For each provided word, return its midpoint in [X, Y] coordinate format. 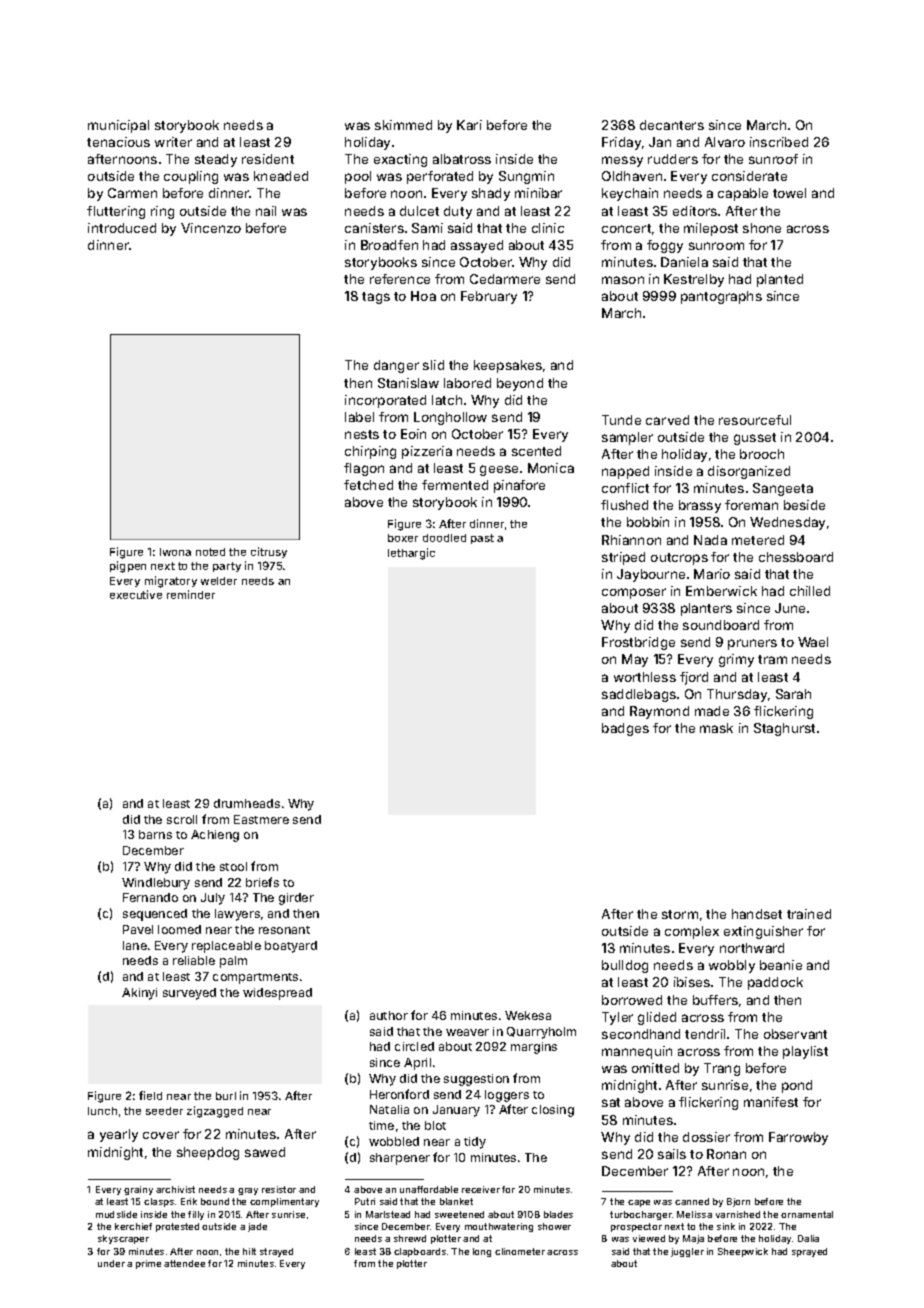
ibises [692, 982]
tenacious [118, 142]
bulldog [625, 966]
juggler [687, 1252]
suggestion [476, 1080]
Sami [427, 228]
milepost [711, 229]
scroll [182, 819]
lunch [102, 1111]
